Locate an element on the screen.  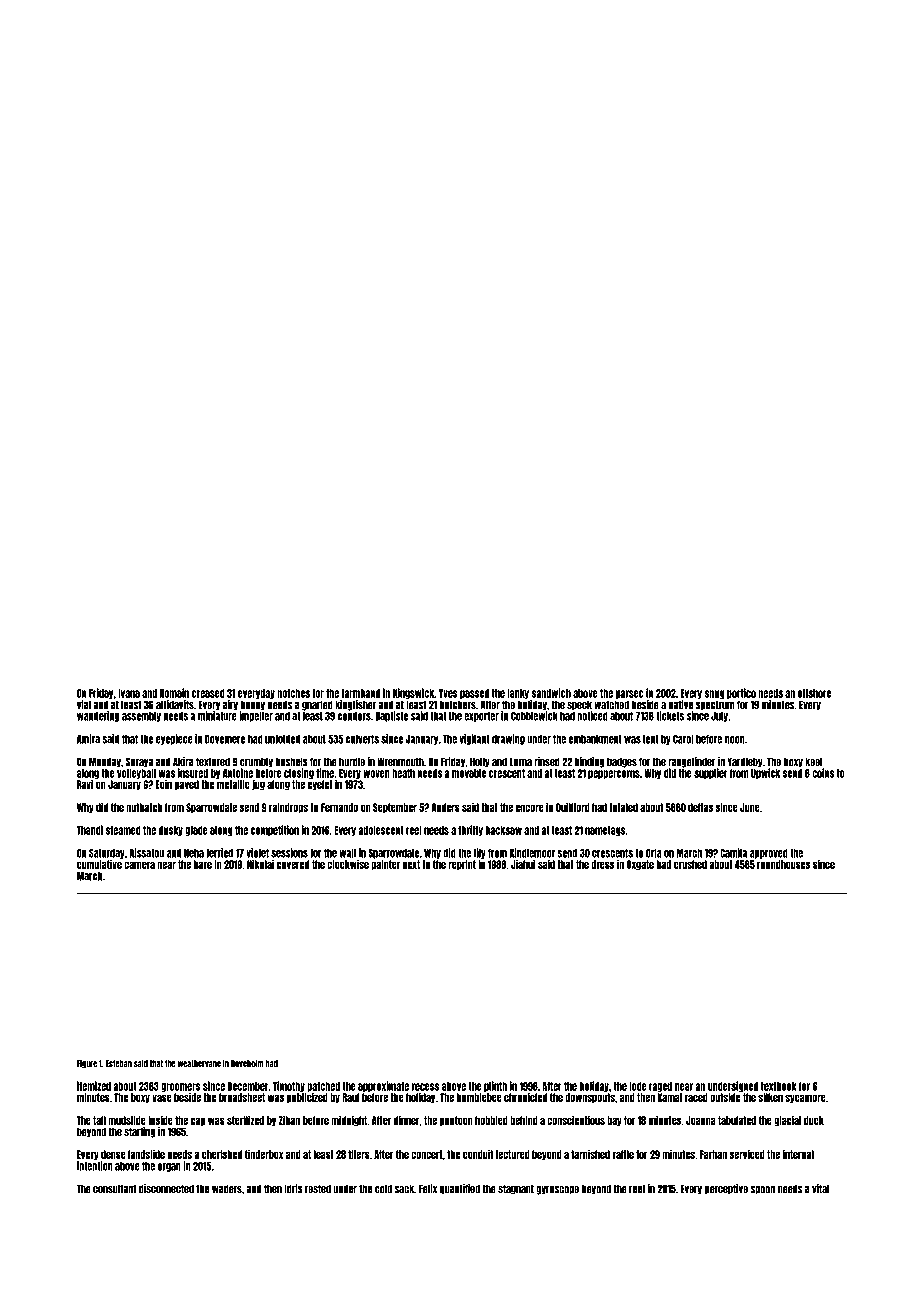
Amira is located at coordinates (88, 739).
